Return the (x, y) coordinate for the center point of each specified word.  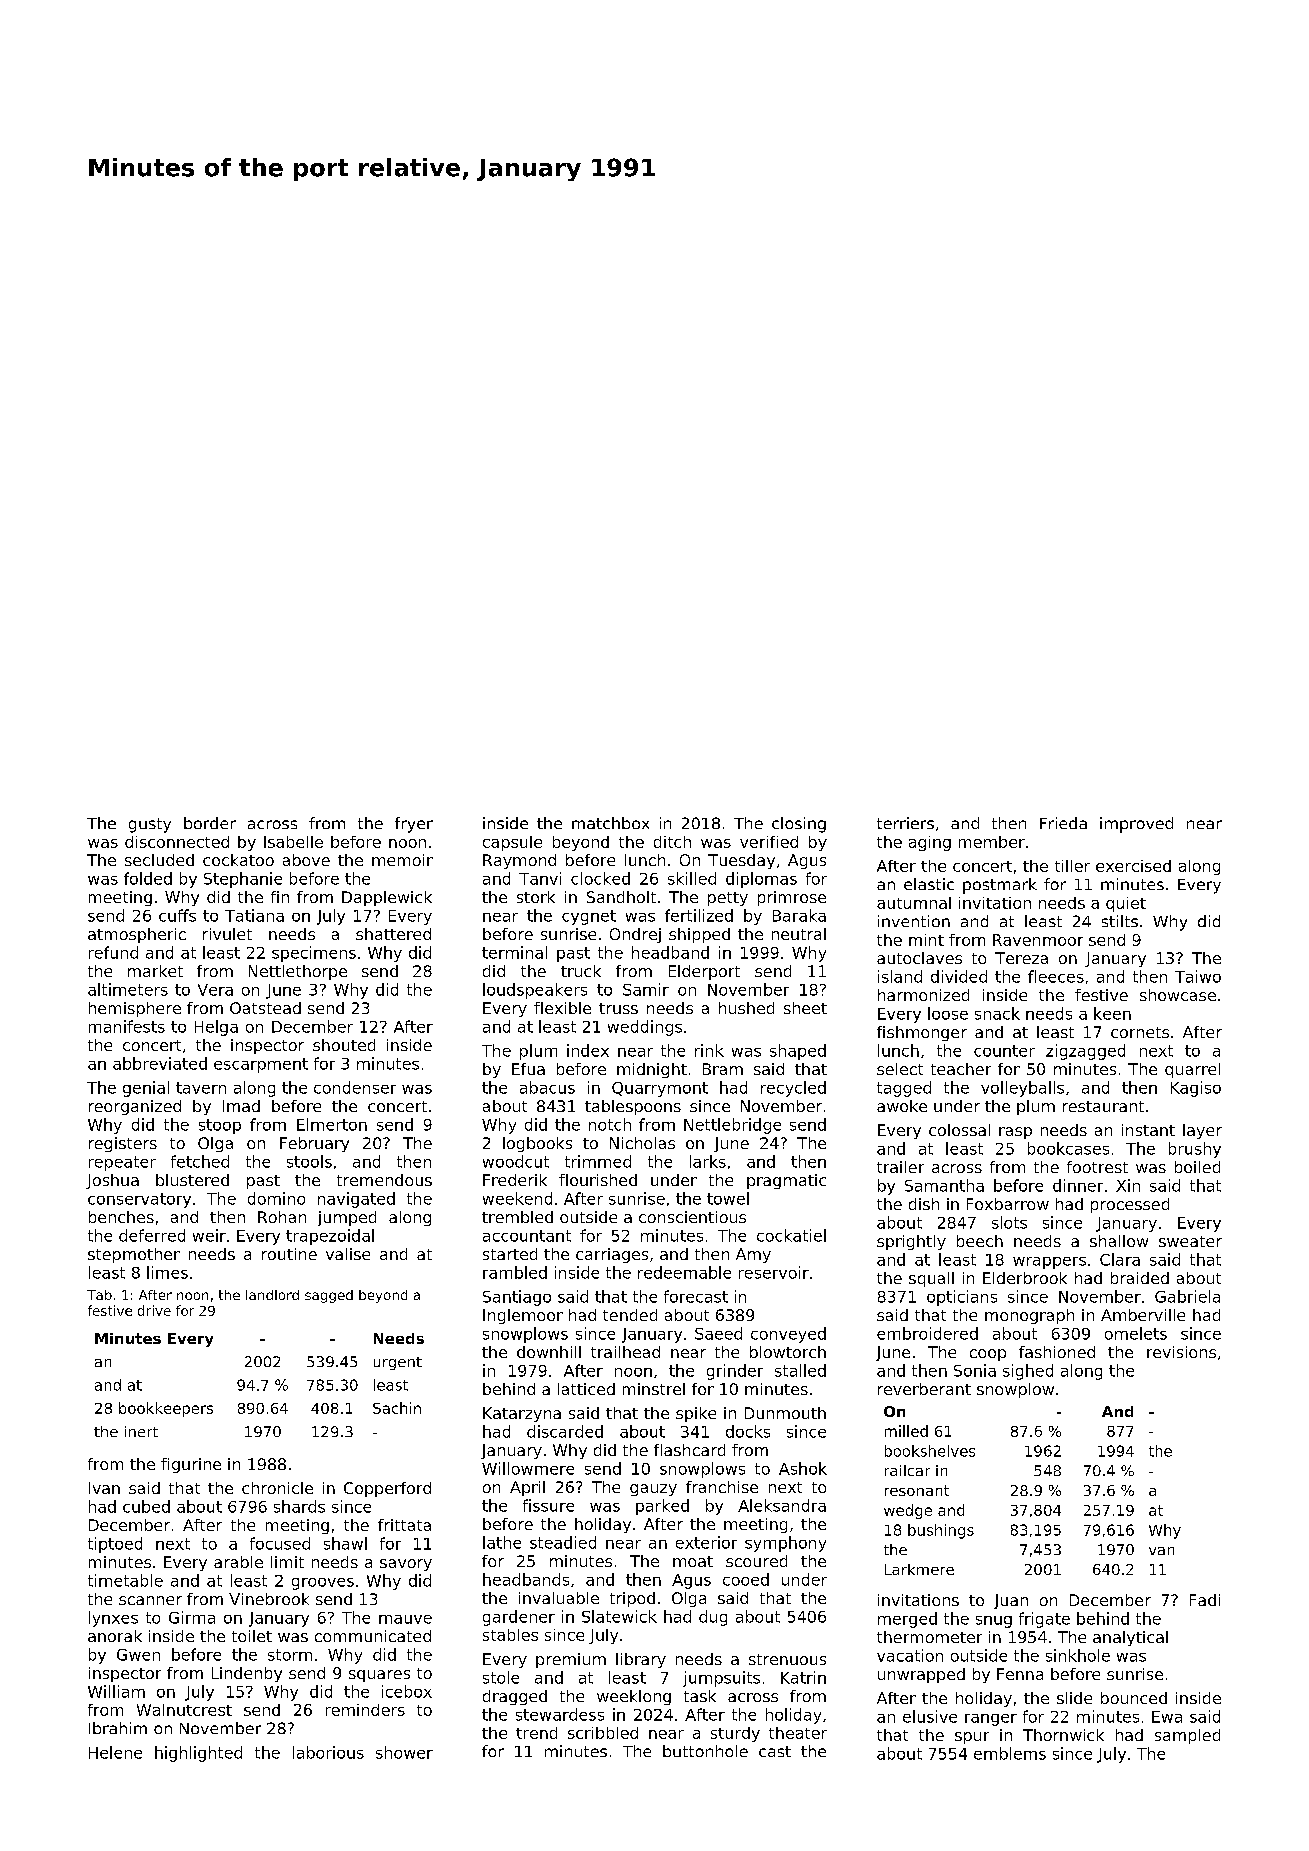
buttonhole (705, 1751)
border (210, 823)
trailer (900, 1167)
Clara (1120, 1259)
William (116, 1691)
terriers (905, 823)
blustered (192, 1180)
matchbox (610, 823)
